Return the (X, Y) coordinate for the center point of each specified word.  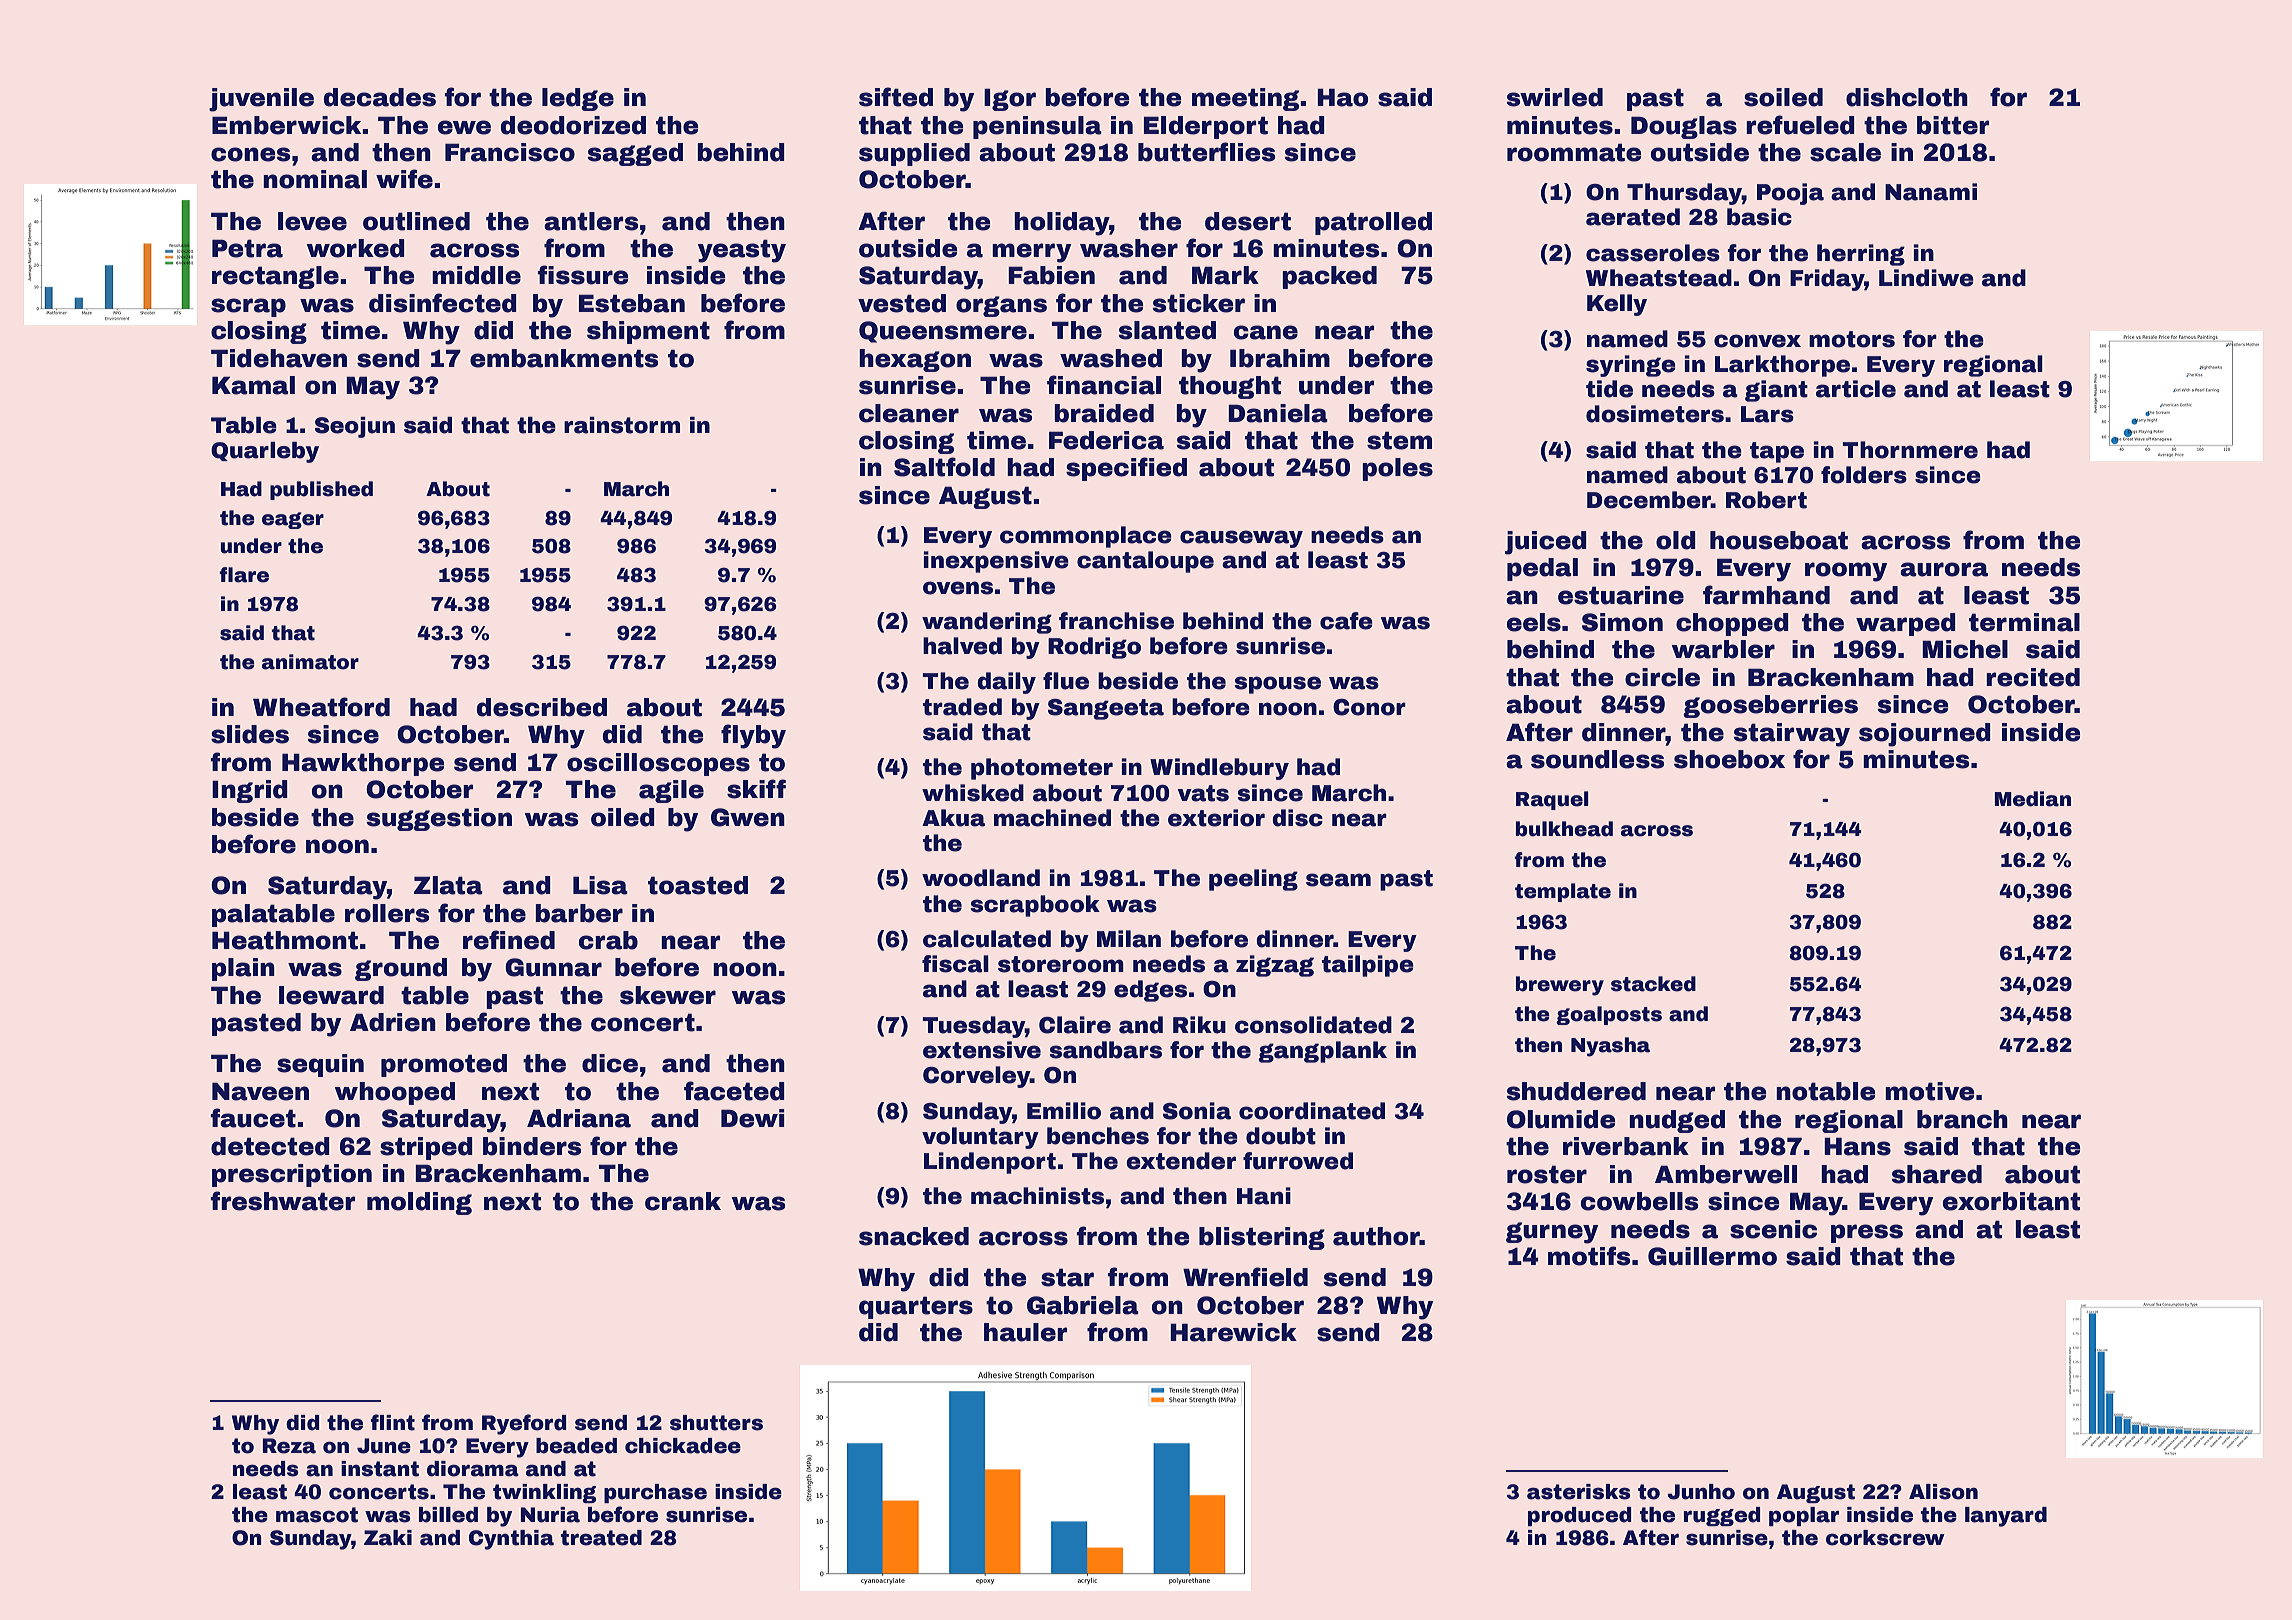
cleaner (909, 413)
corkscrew (1885, 1538)
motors (1852, 339)
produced (1579, 1516)
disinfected (443, 303)
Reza (289, 1446)
